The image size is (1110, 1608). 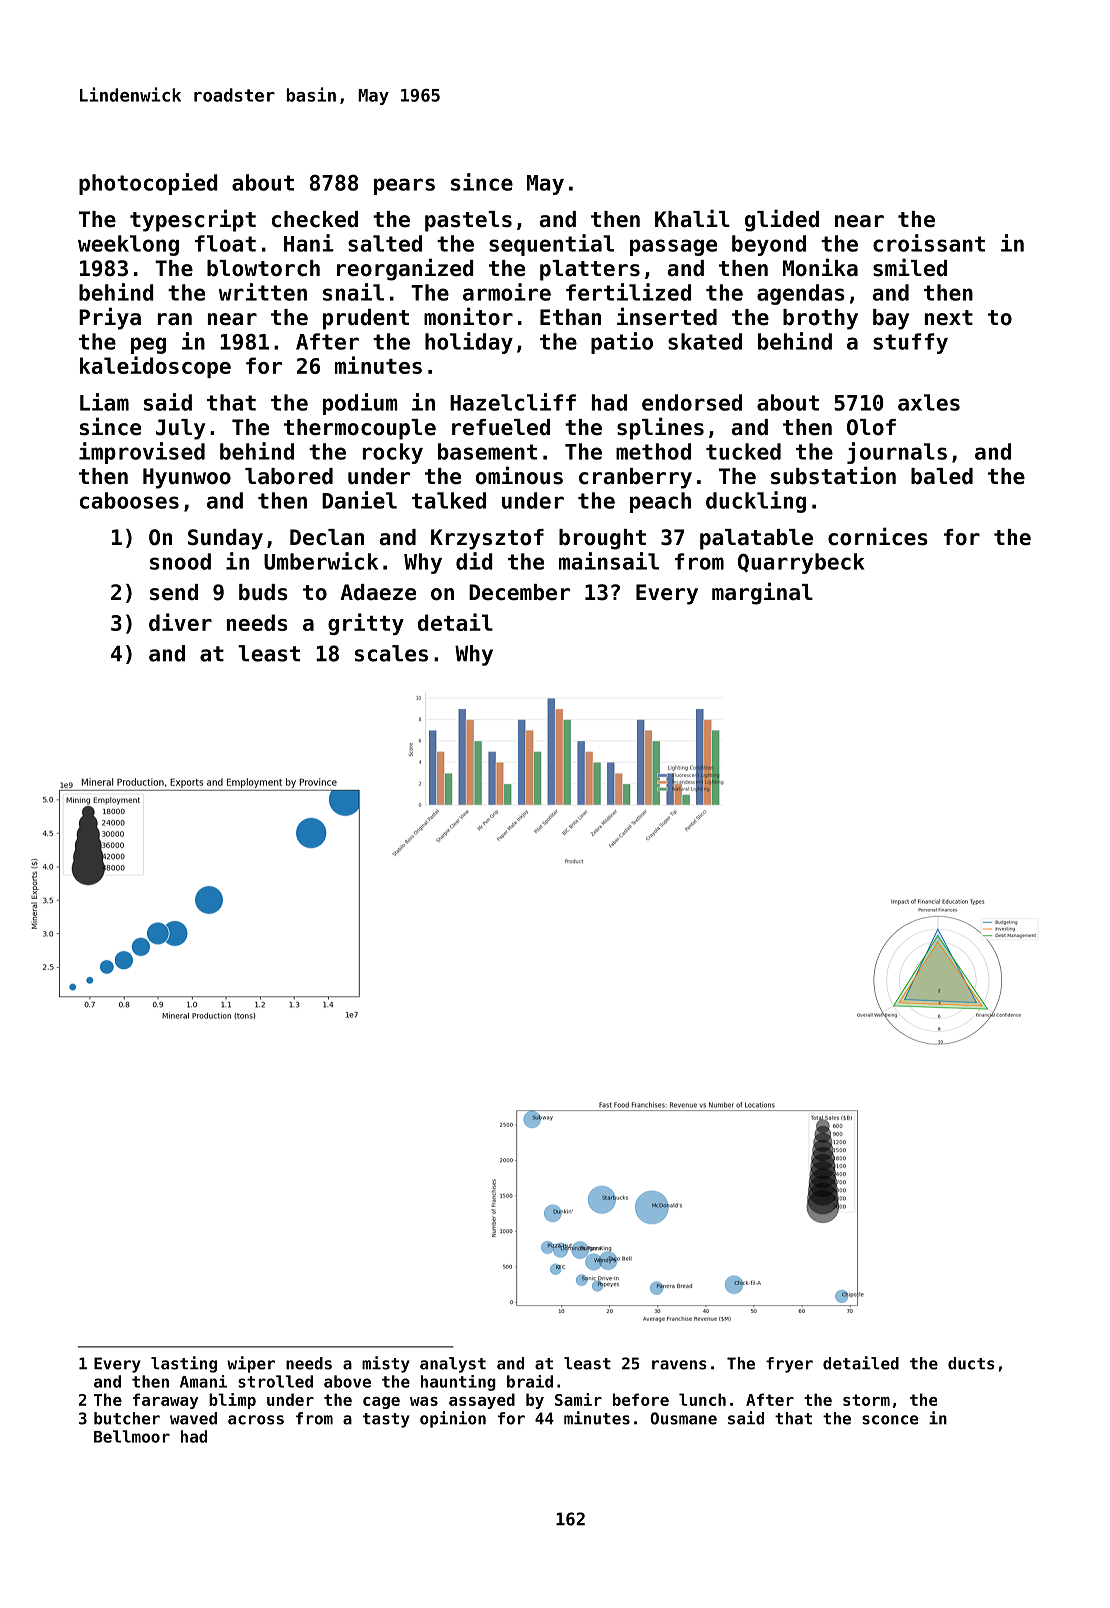 I want to click on assayed, so click(x=482, y=1401).
